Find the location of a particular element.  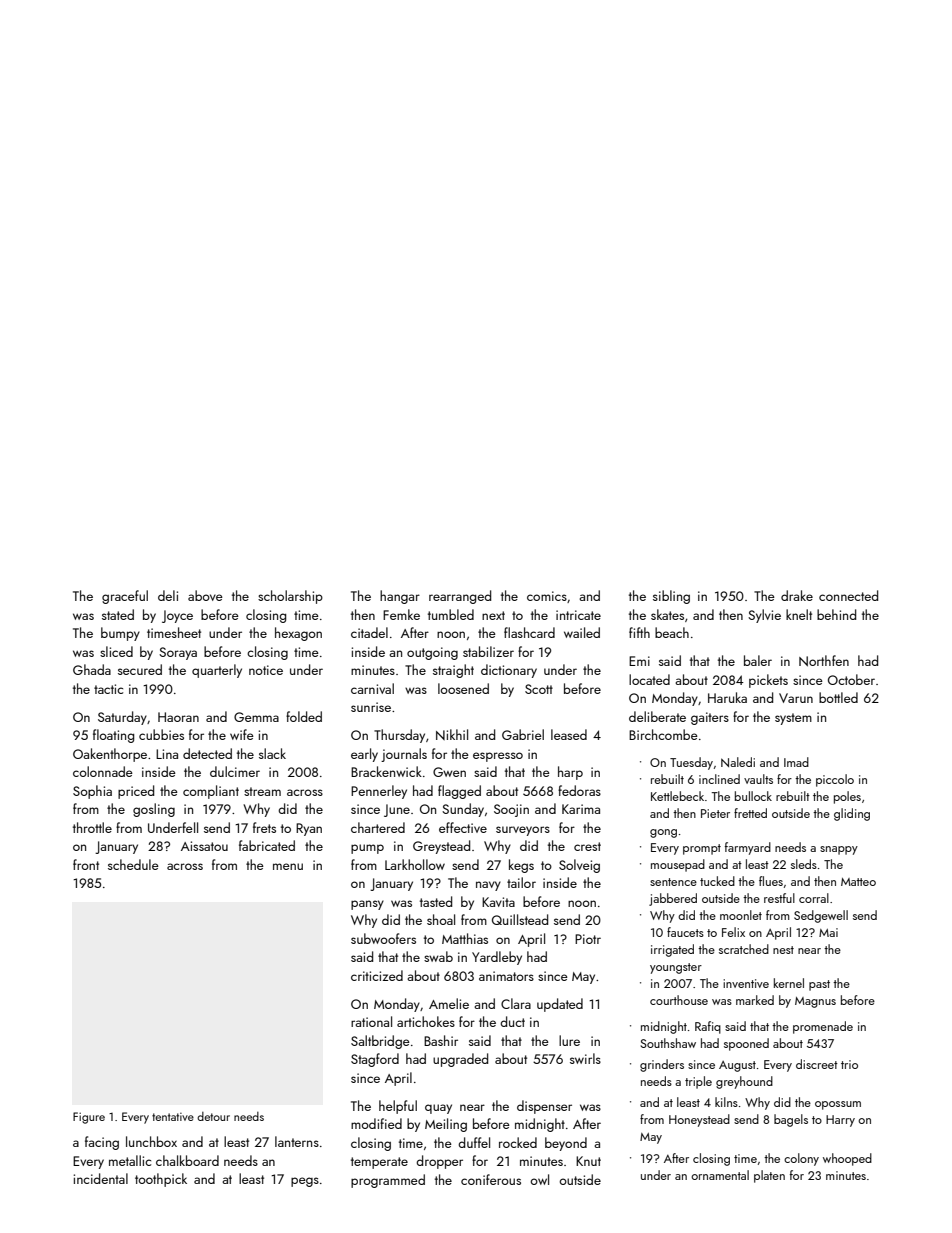

pansy is located at coordinates (367, 905).
